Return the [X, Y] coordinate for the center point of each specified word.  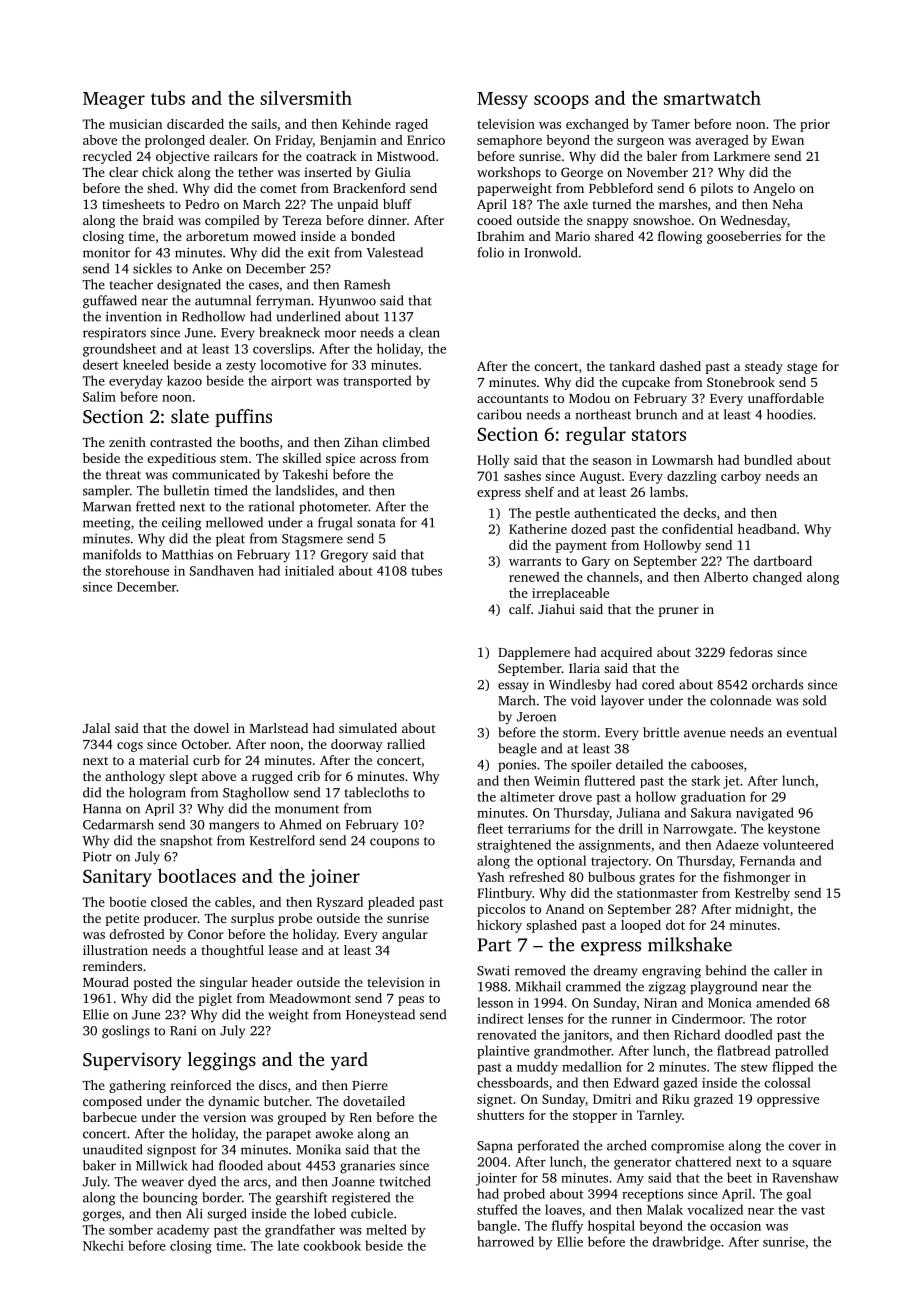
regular [596, 436]
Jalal [96, 728]
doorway [357, 745]
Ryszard [340, 903]
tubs [168, 97]
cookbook [332, 1245]
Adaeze [737, 844]
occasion [735, 1226]
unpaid [358, 205]
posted [152, 983]
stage [802, 368]
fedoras [751, 652]
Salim [99, 396]
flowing [680, 237]
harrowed [505, 1241]
